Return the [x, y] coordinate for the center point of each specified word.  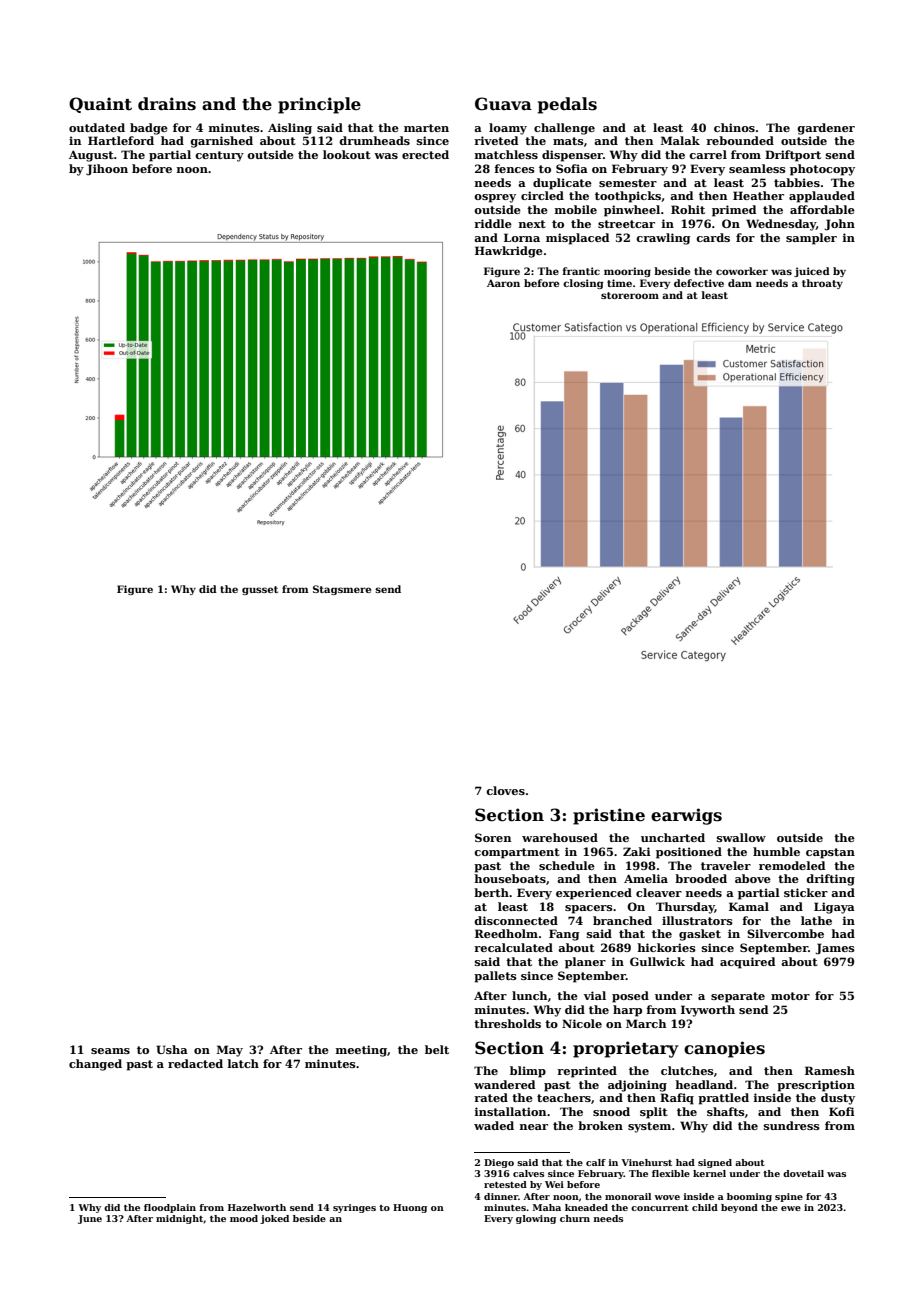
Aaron [503, 283]
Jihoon [107, 170]
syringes [354, 1208]
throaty [822, 284]
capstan [830, 853]
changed [95, 1065]
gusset [260, 590]
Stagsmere [342, 590]
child [705, 1207]
